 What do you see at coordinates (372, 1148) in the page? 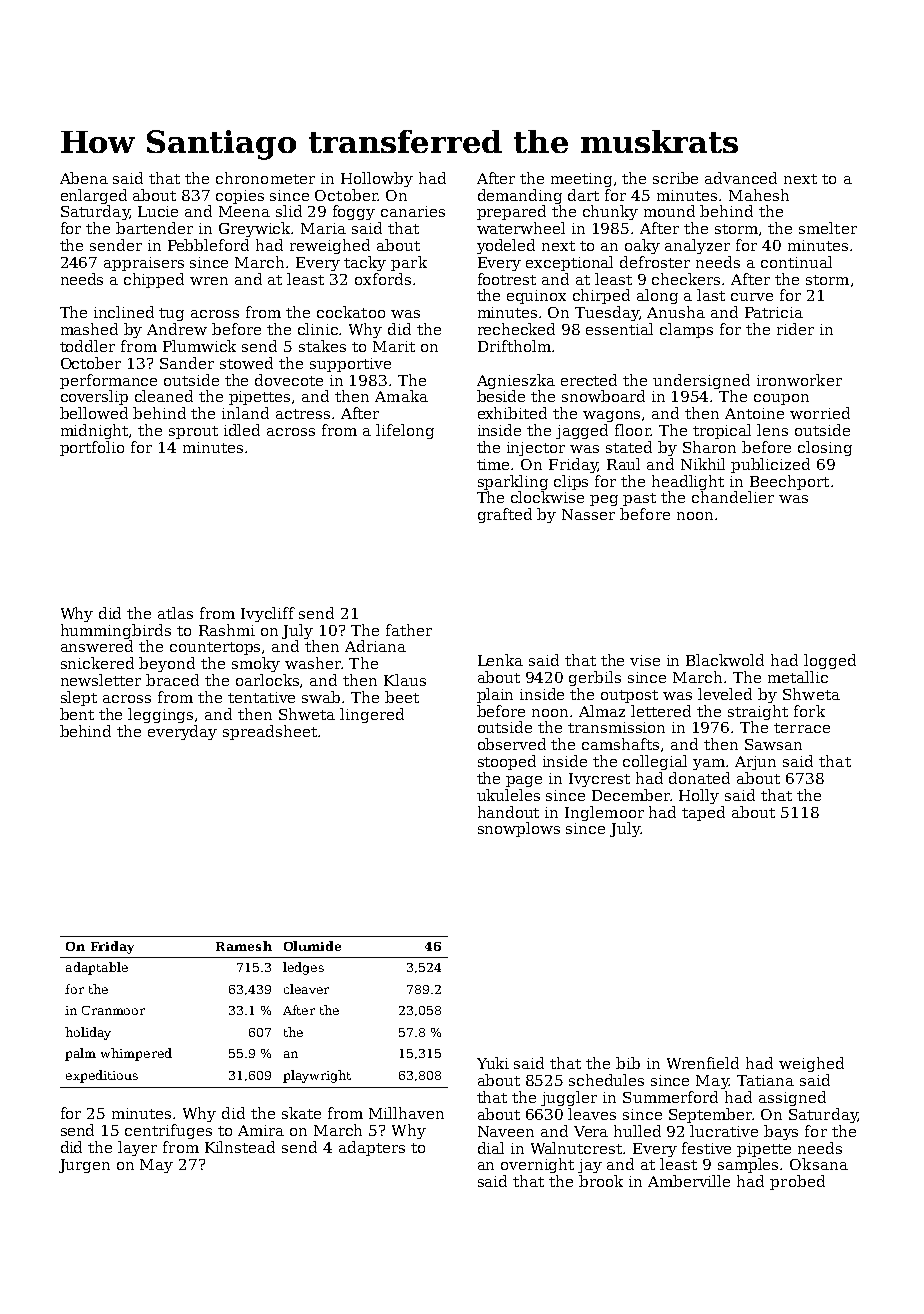
I see `adapters` at bounding box center [372, 1148].
